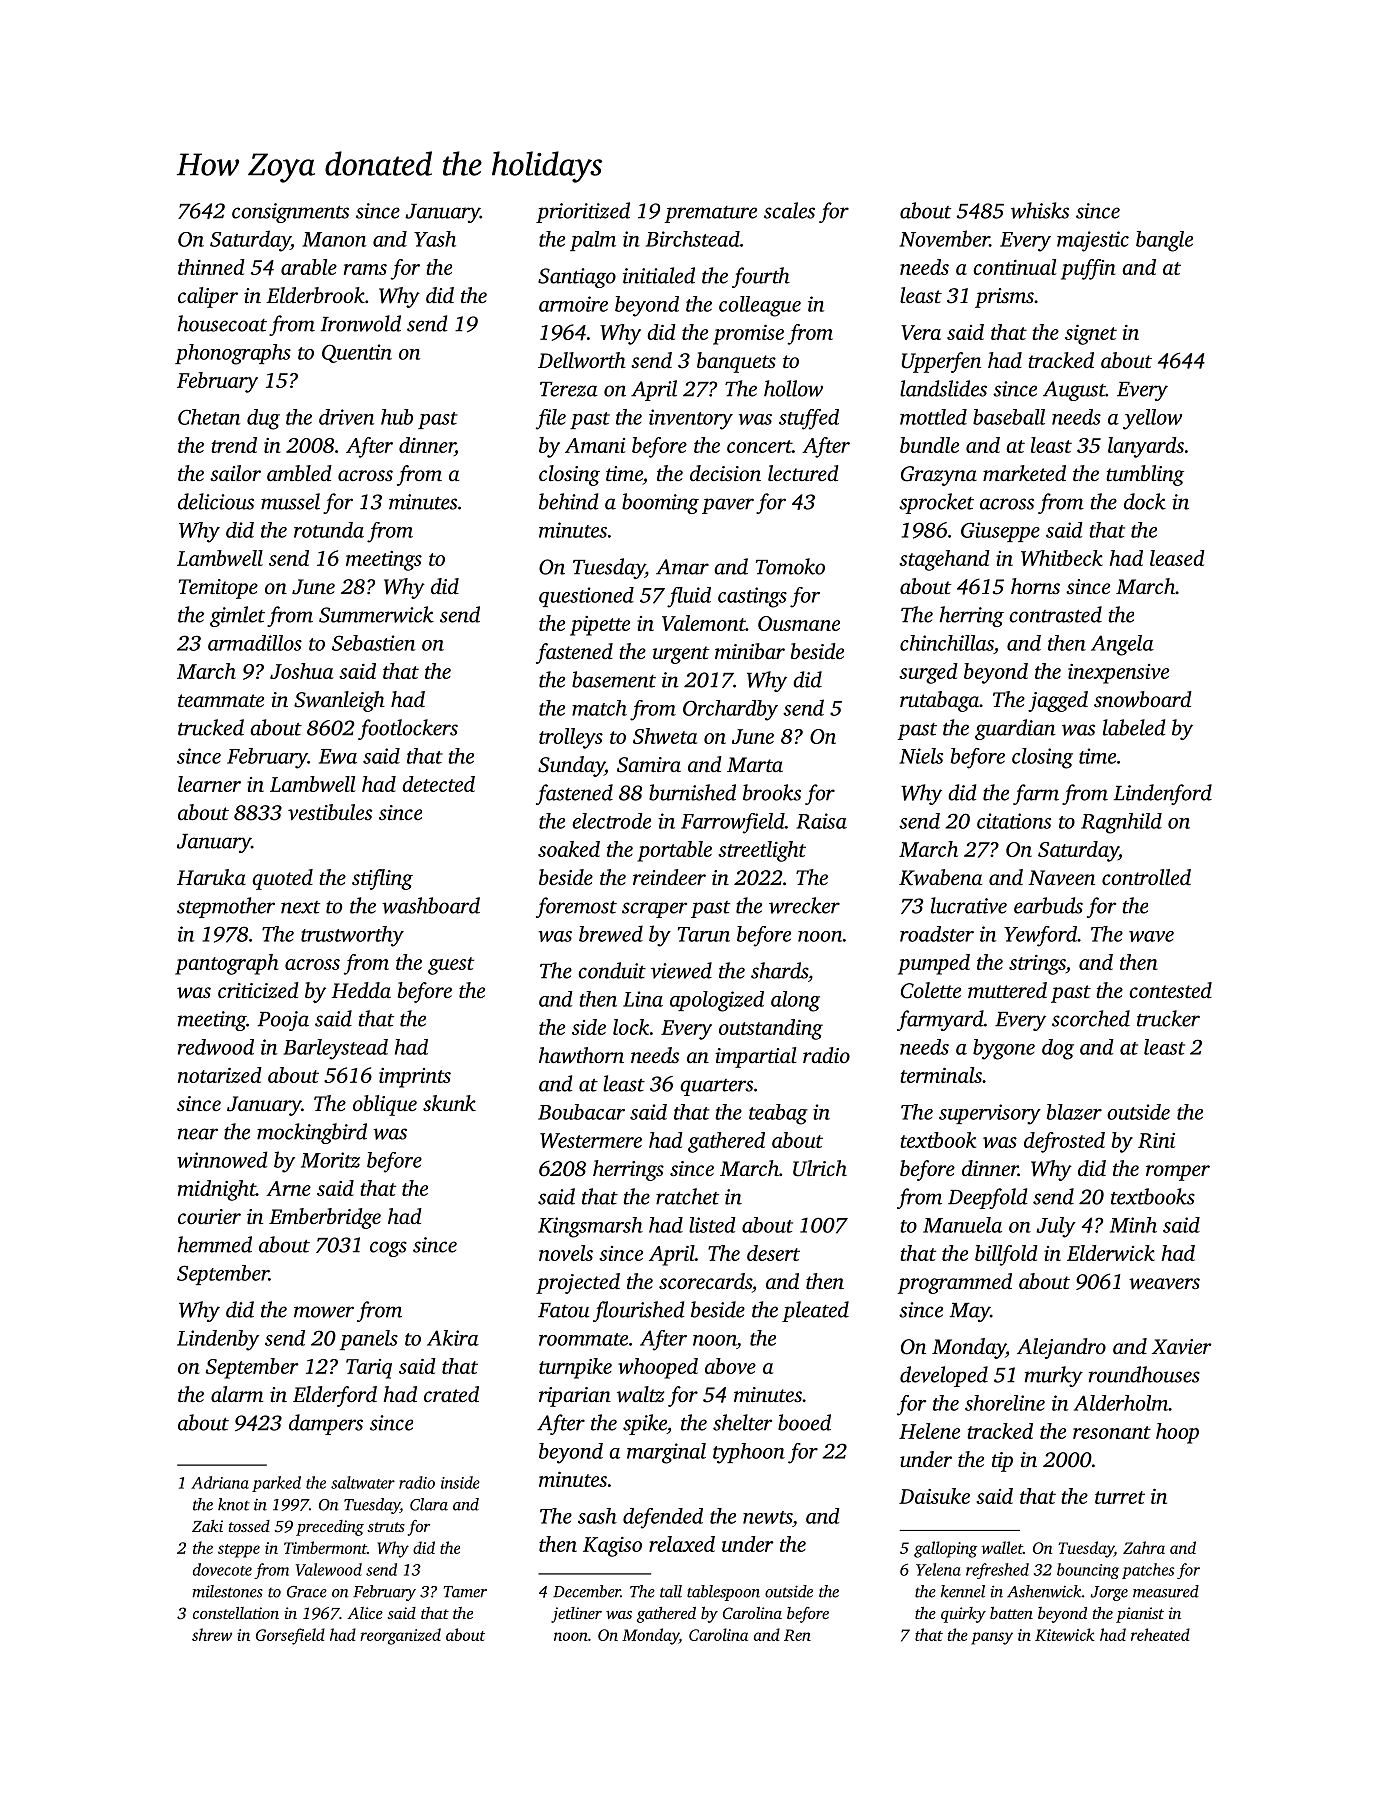 Image resolution: width=1389 pixels, height=1798 pixels. Describe the element at coordinates (1164, 1284) in the image. I see `weavers` at that location.
